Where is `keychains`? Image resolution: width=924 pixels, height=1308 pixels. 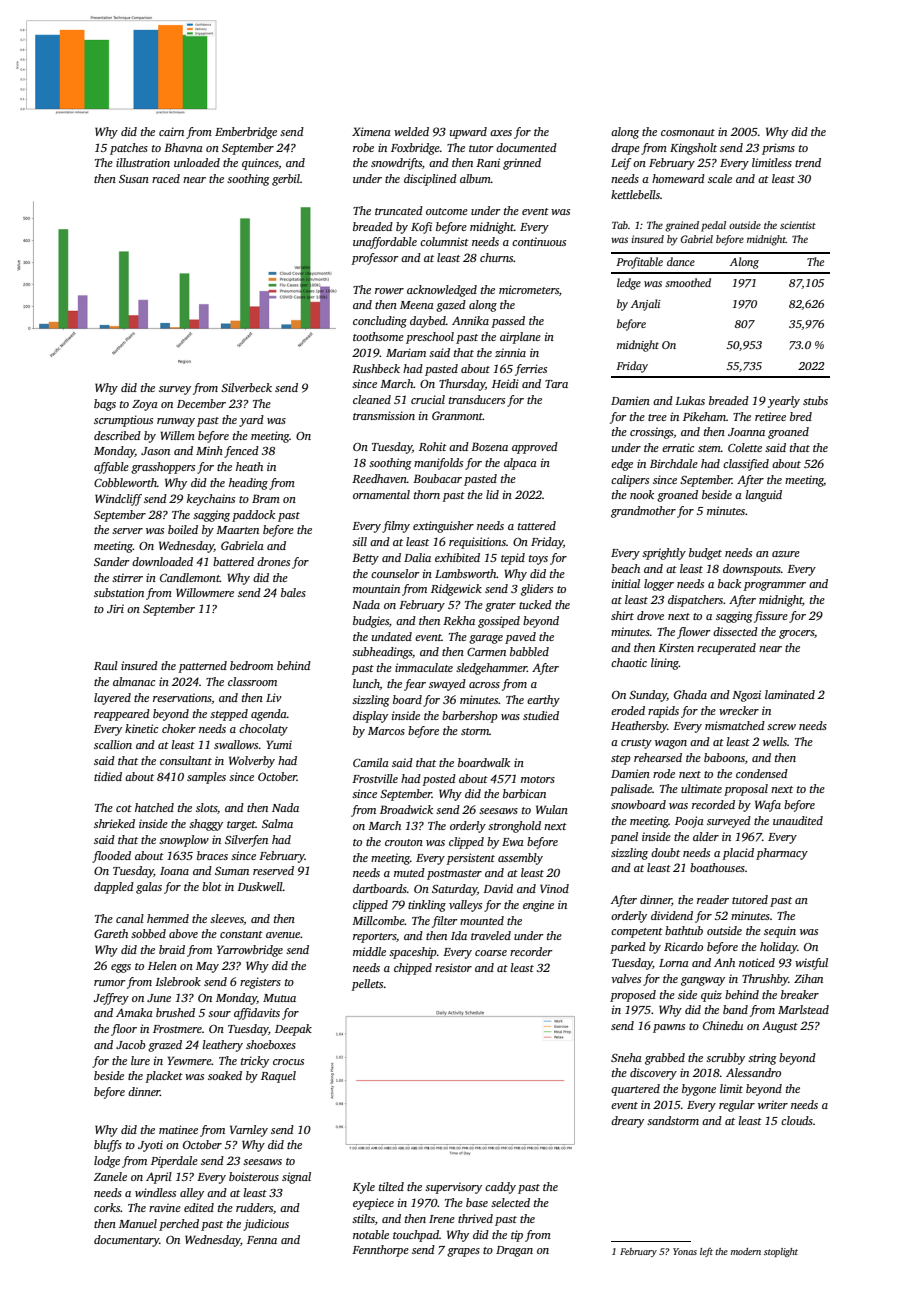 keychains is located at coordinates (211, 500).
